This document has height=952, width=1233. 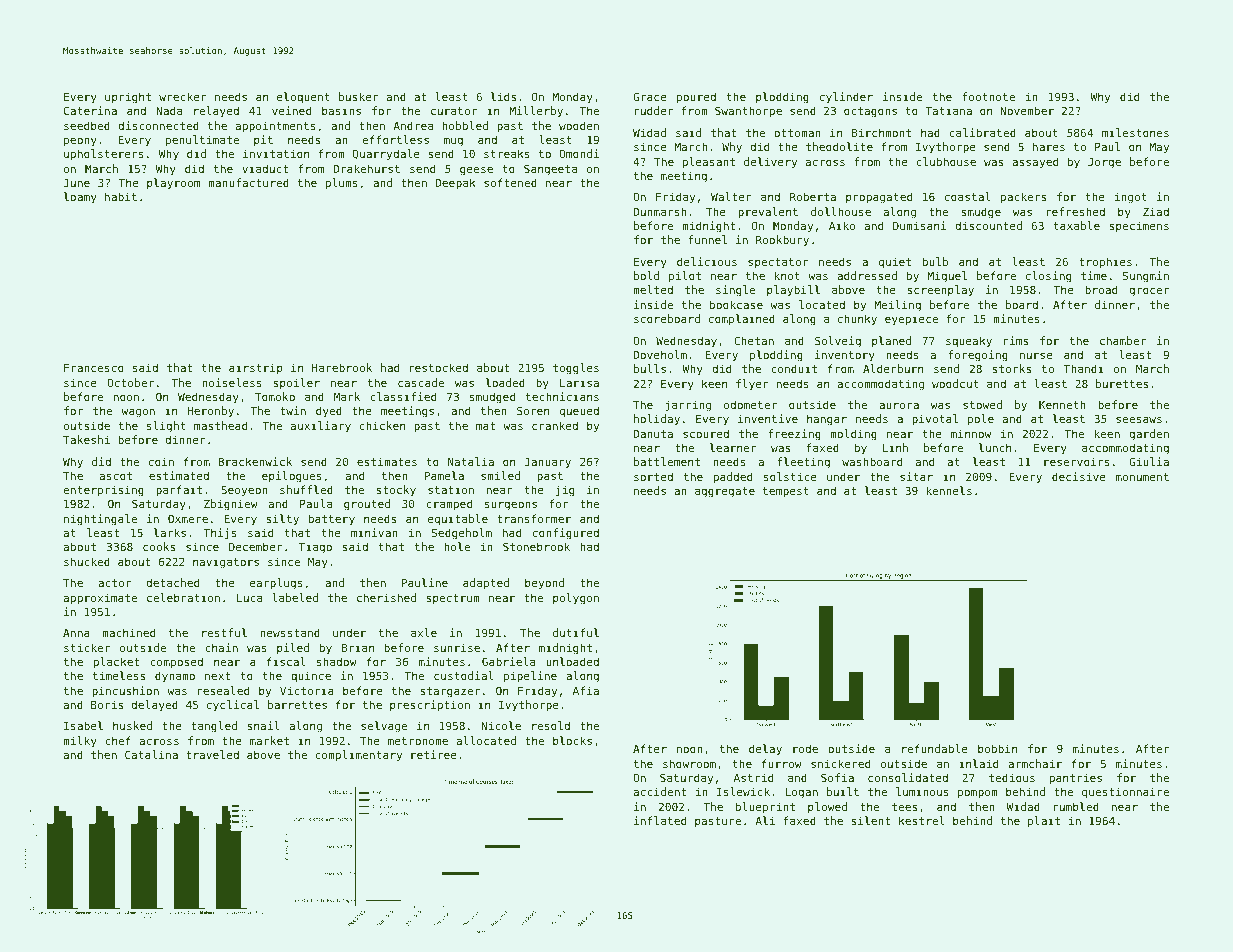 I want to click on milestones, so click(x=1135, y=132).
